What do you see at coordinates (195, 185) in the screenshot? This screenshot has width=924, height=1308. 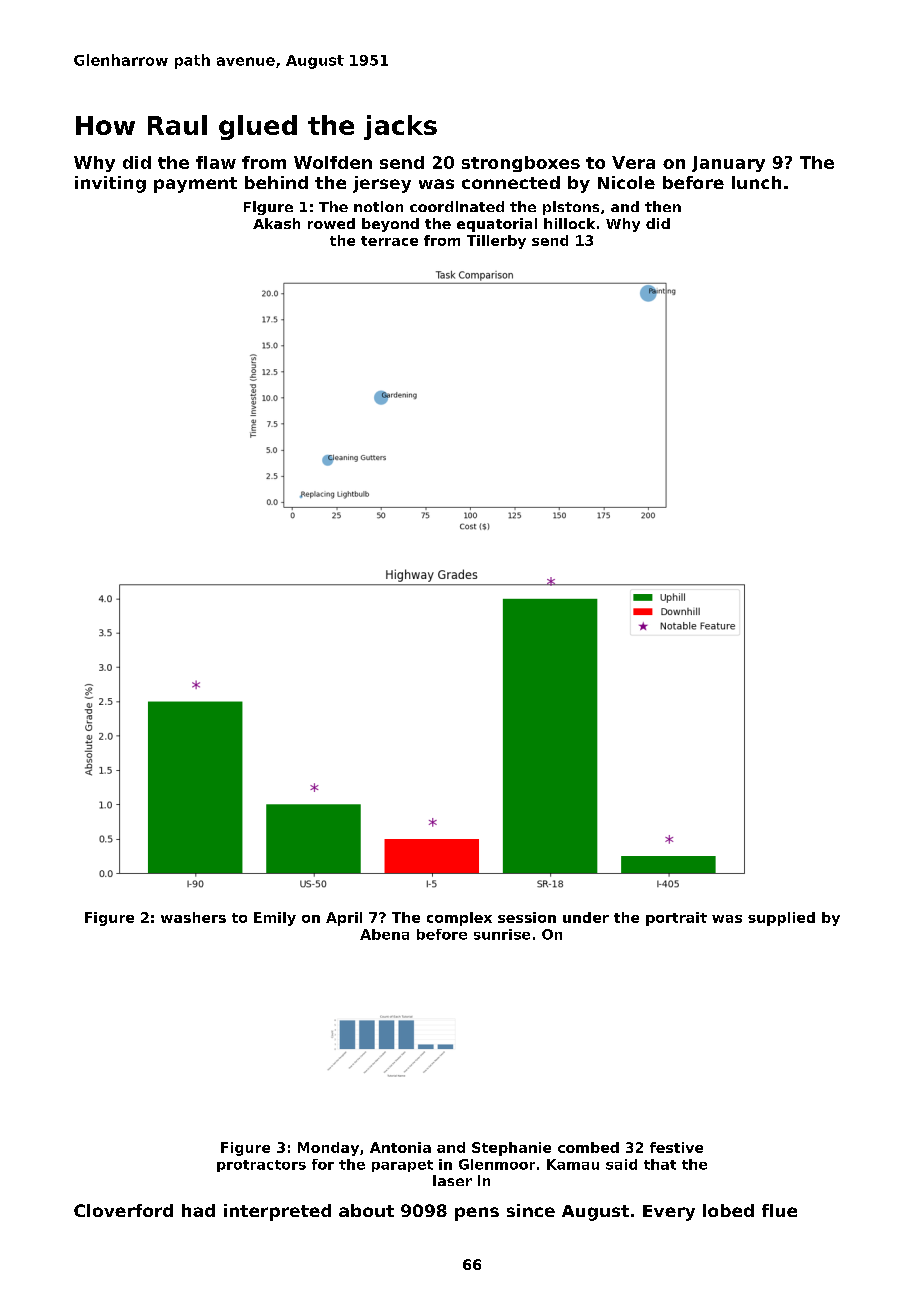 I see `payment` at bounding box center [195, 185].
